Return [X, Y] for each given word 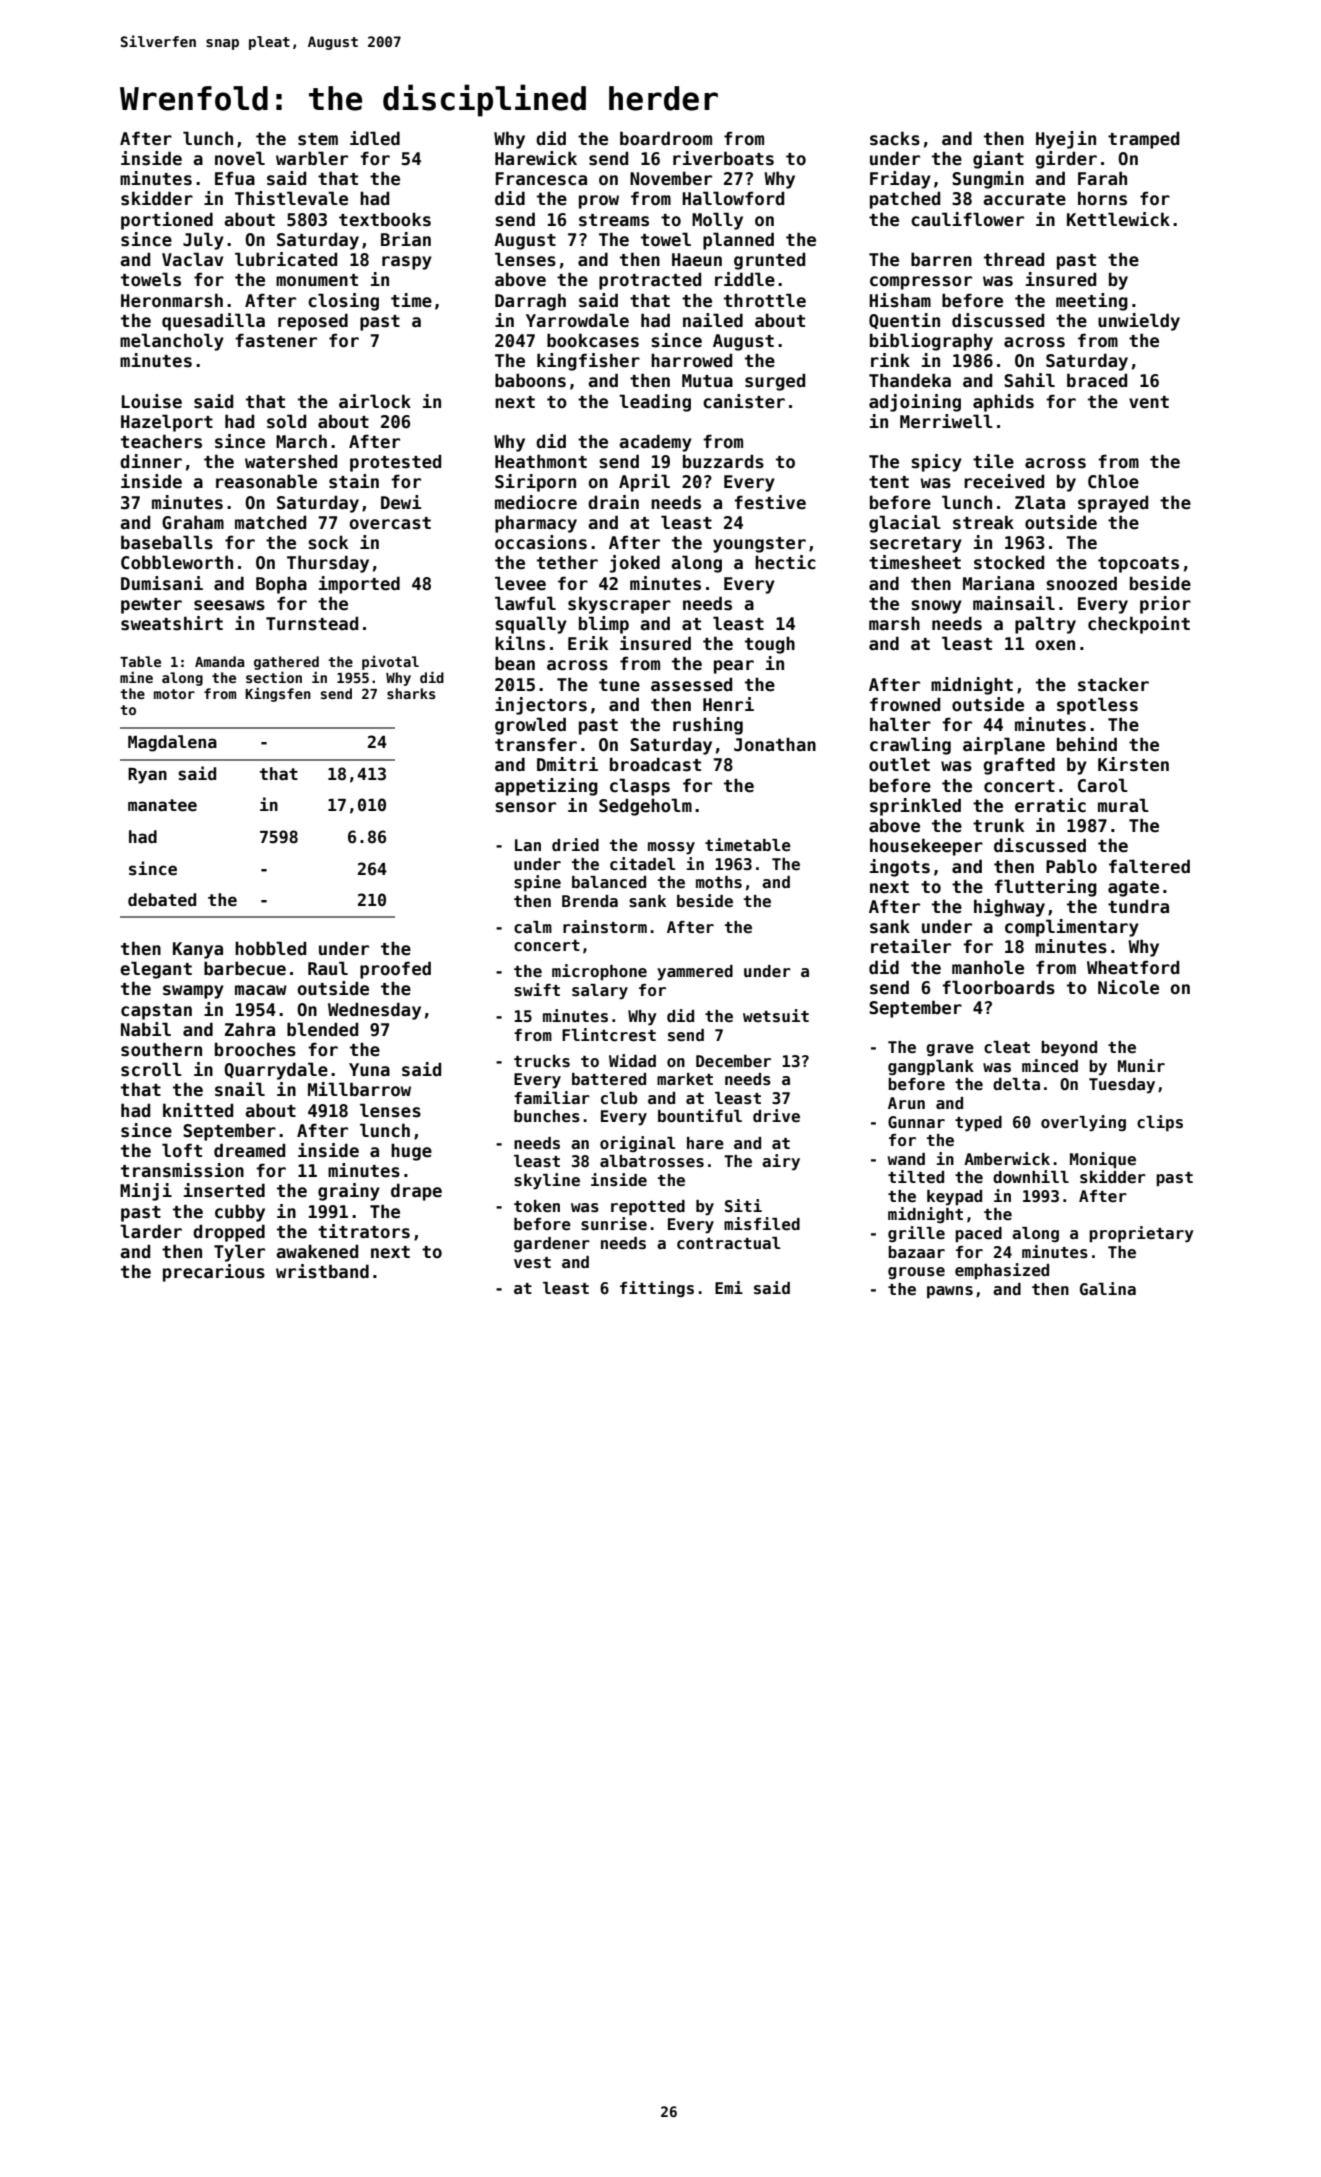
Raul [328, 968]
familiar [552, 1097]
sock [328, 542]
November [671, 178]
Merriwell [946, 421]
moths [719, 882]
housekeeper [926, 847]
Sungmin [988, 180]
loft [182, 1150]
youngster [759, 545]
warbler [312, 158]
